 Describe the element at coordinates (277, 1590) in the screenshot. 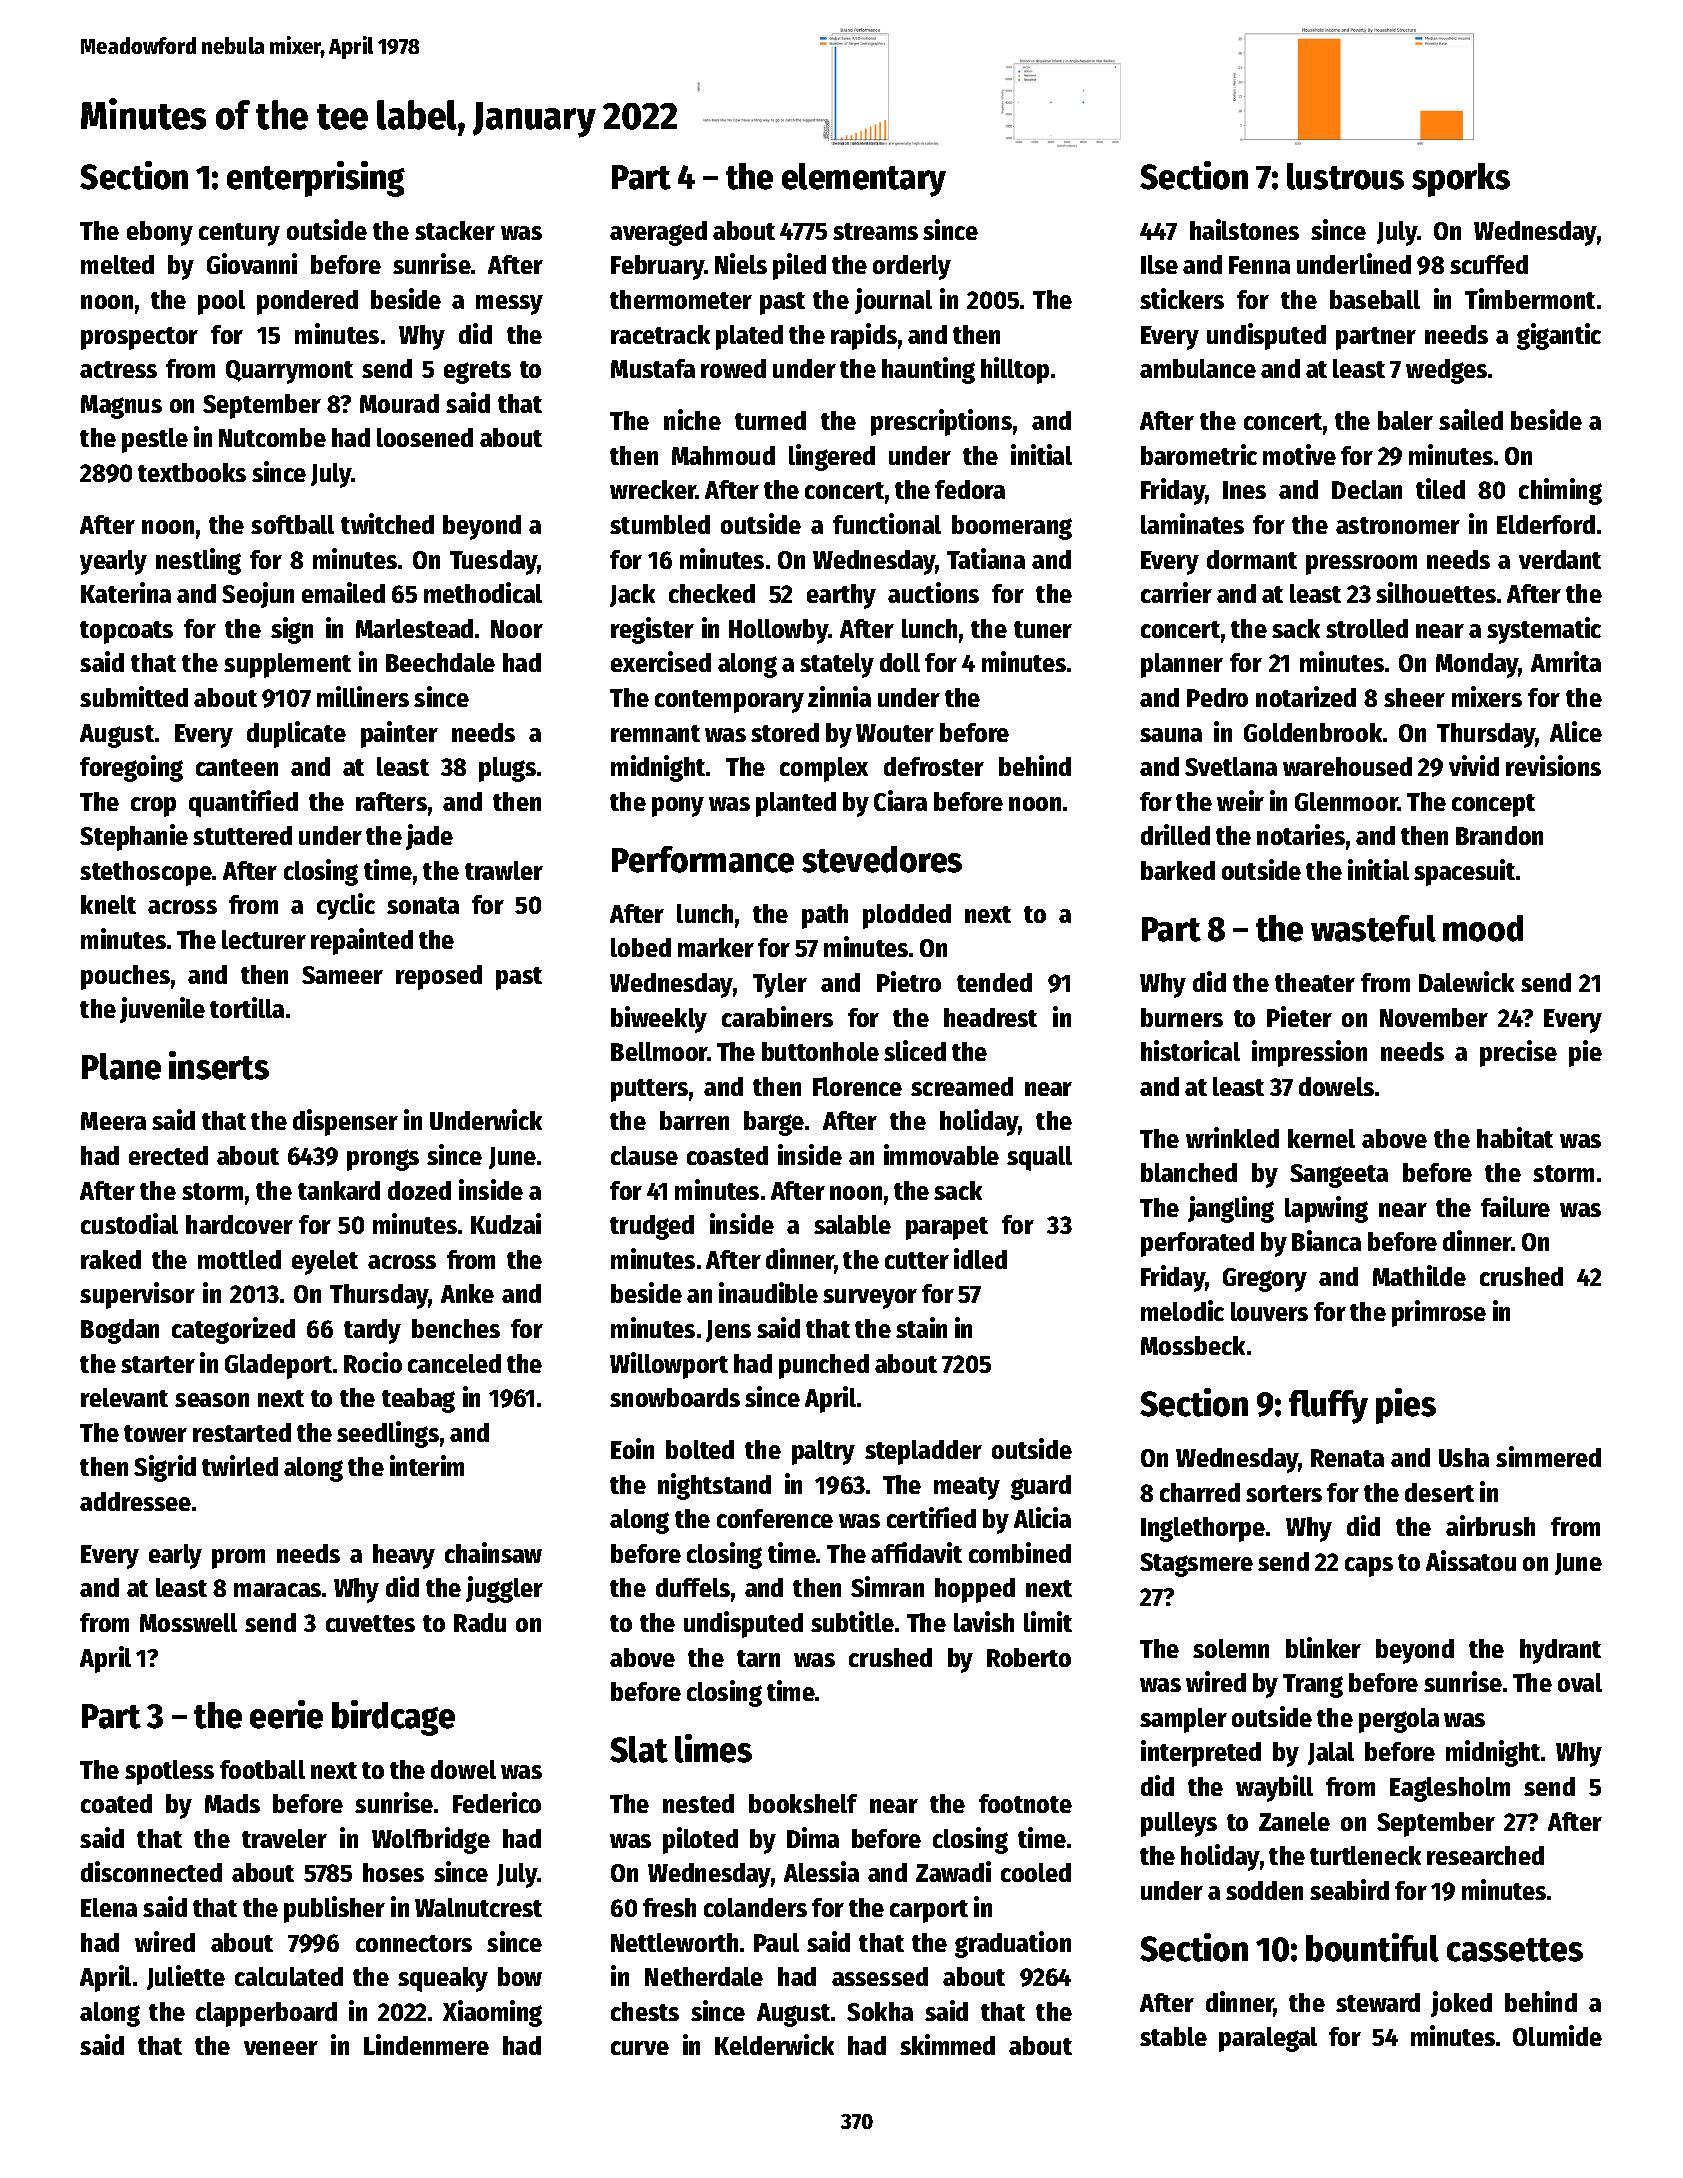

I see `maracas` at that location.
